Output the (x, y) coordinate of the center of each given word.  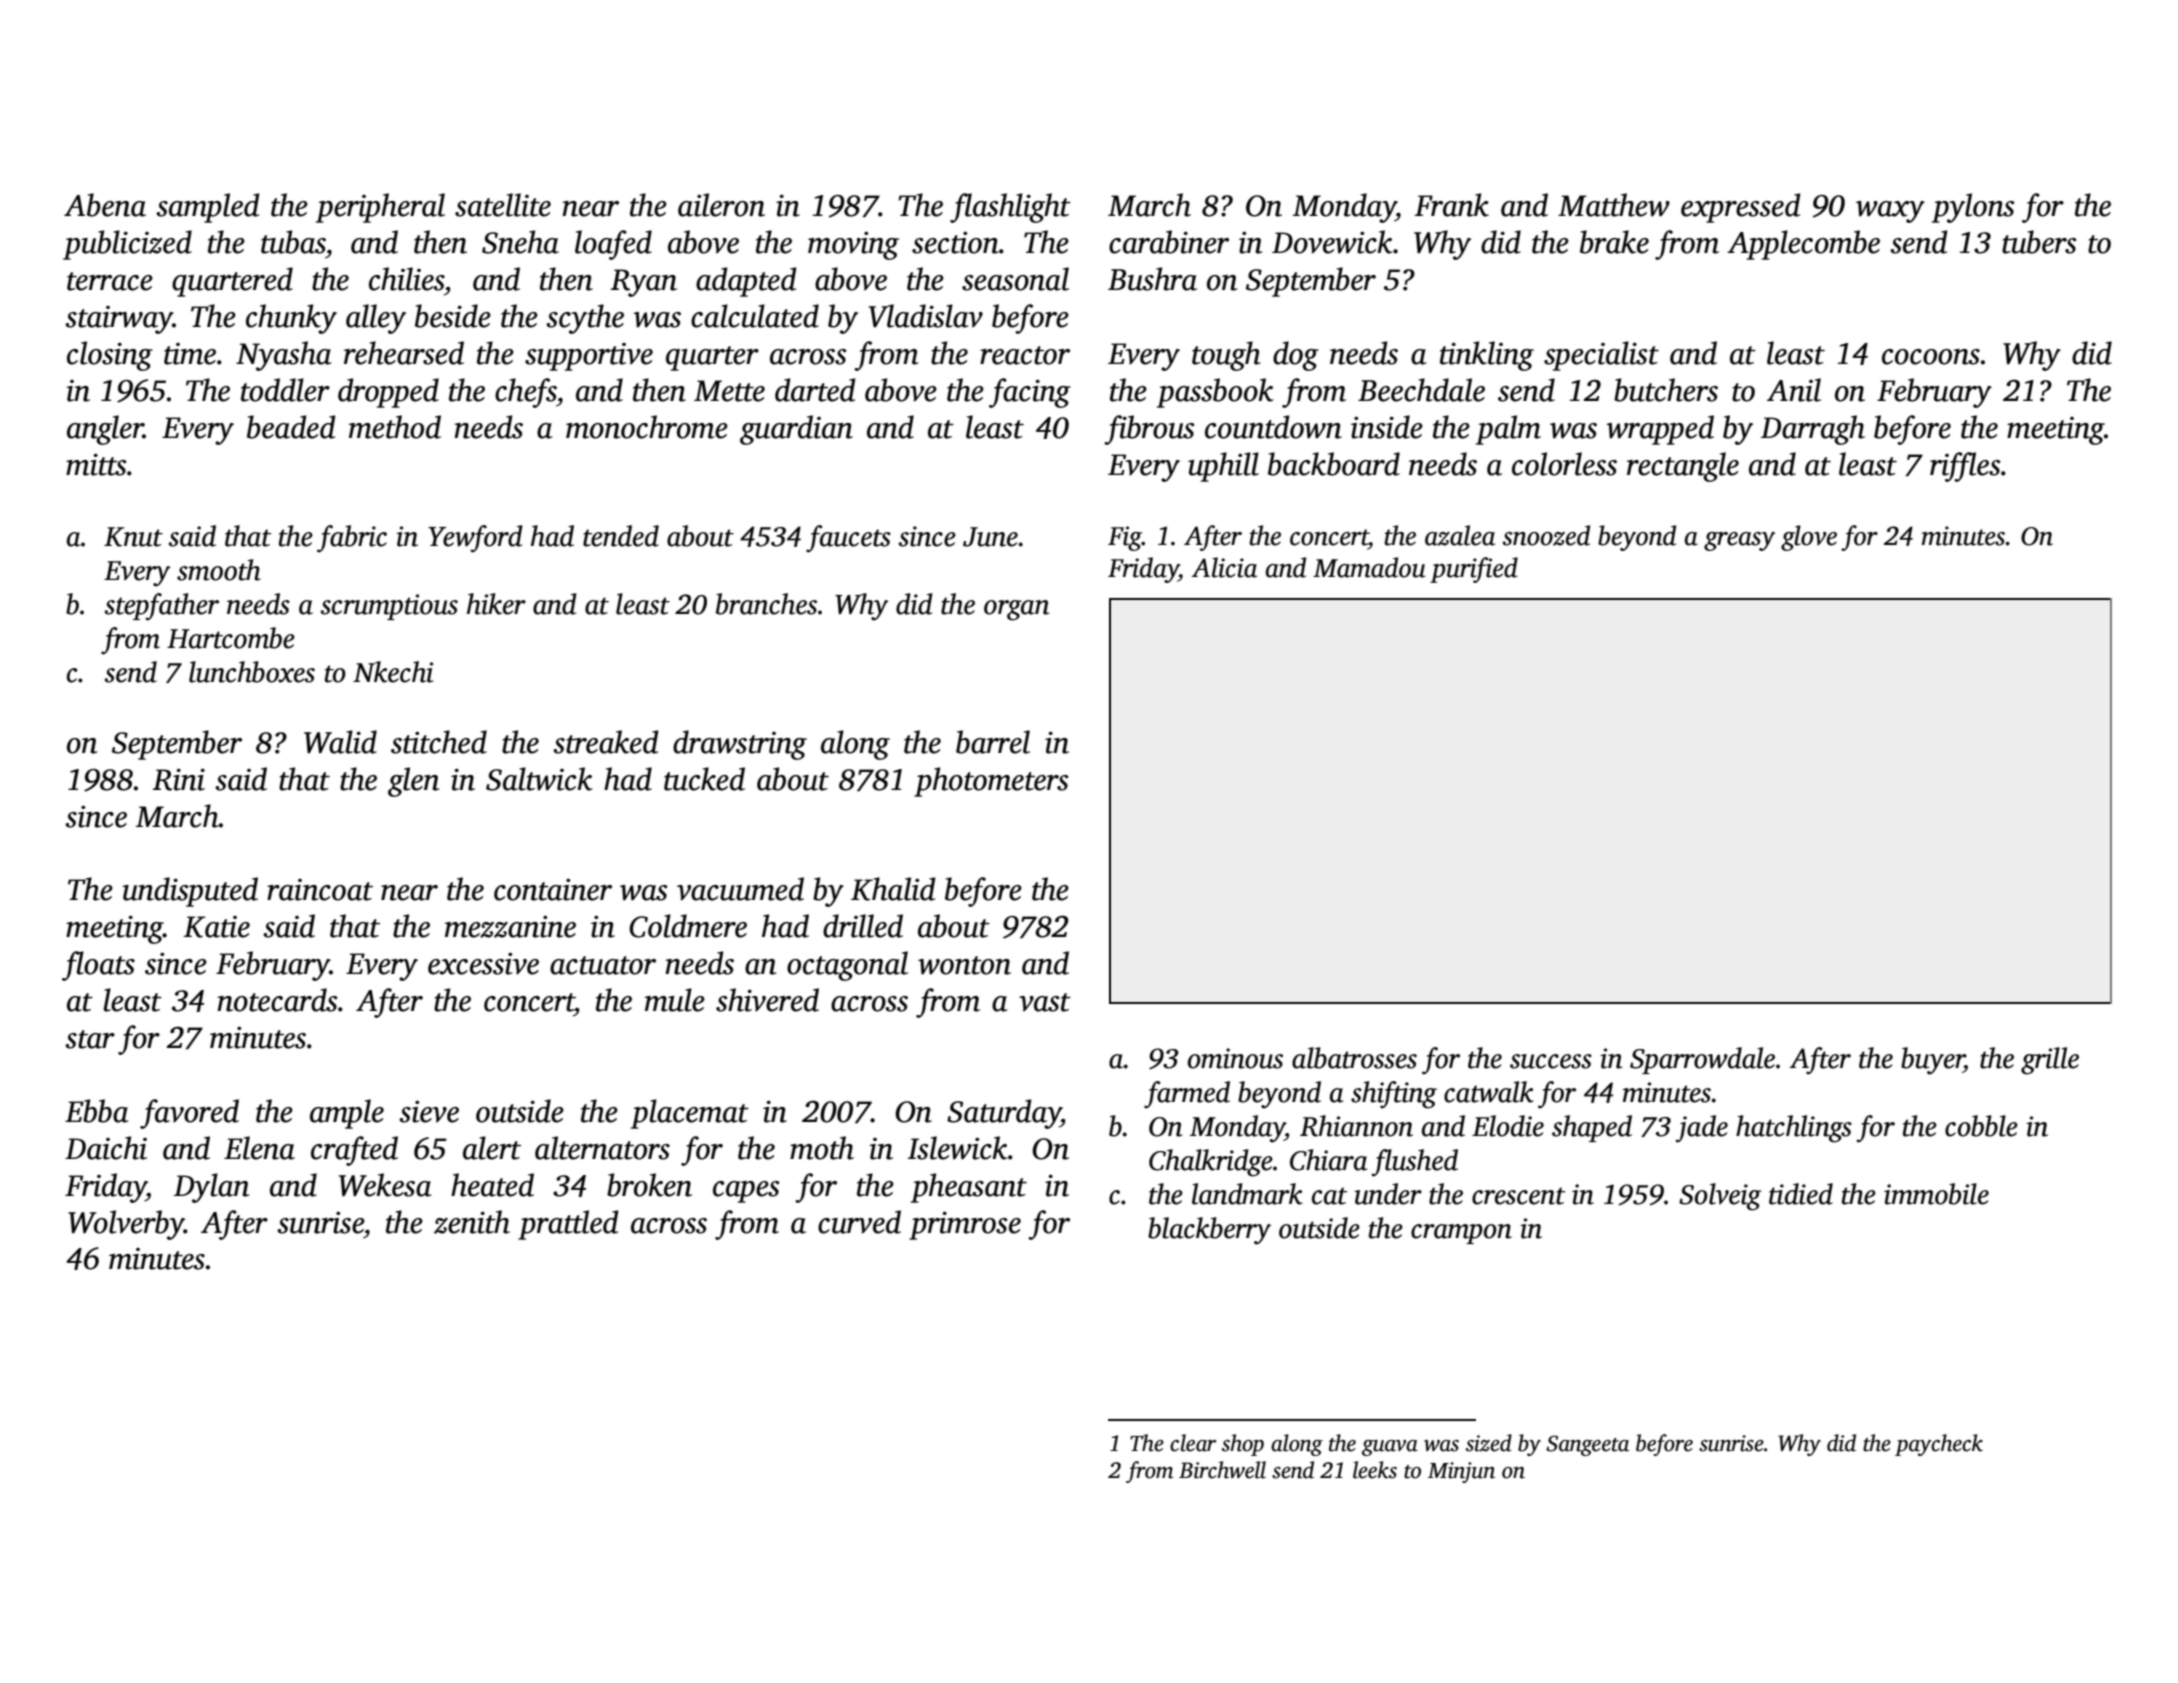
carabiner (1169, 242)
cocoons (1931, 357)
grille (2050, 1061)
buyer (1932, 1061)
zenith (472, 1222)
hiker (496, 604)
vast (1045, 1002)
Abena (105, 205)
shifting (1394, 1095)
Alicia (1224, 567)
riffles (1965, 467)
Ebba (96, 1111)
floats (98, 966)
